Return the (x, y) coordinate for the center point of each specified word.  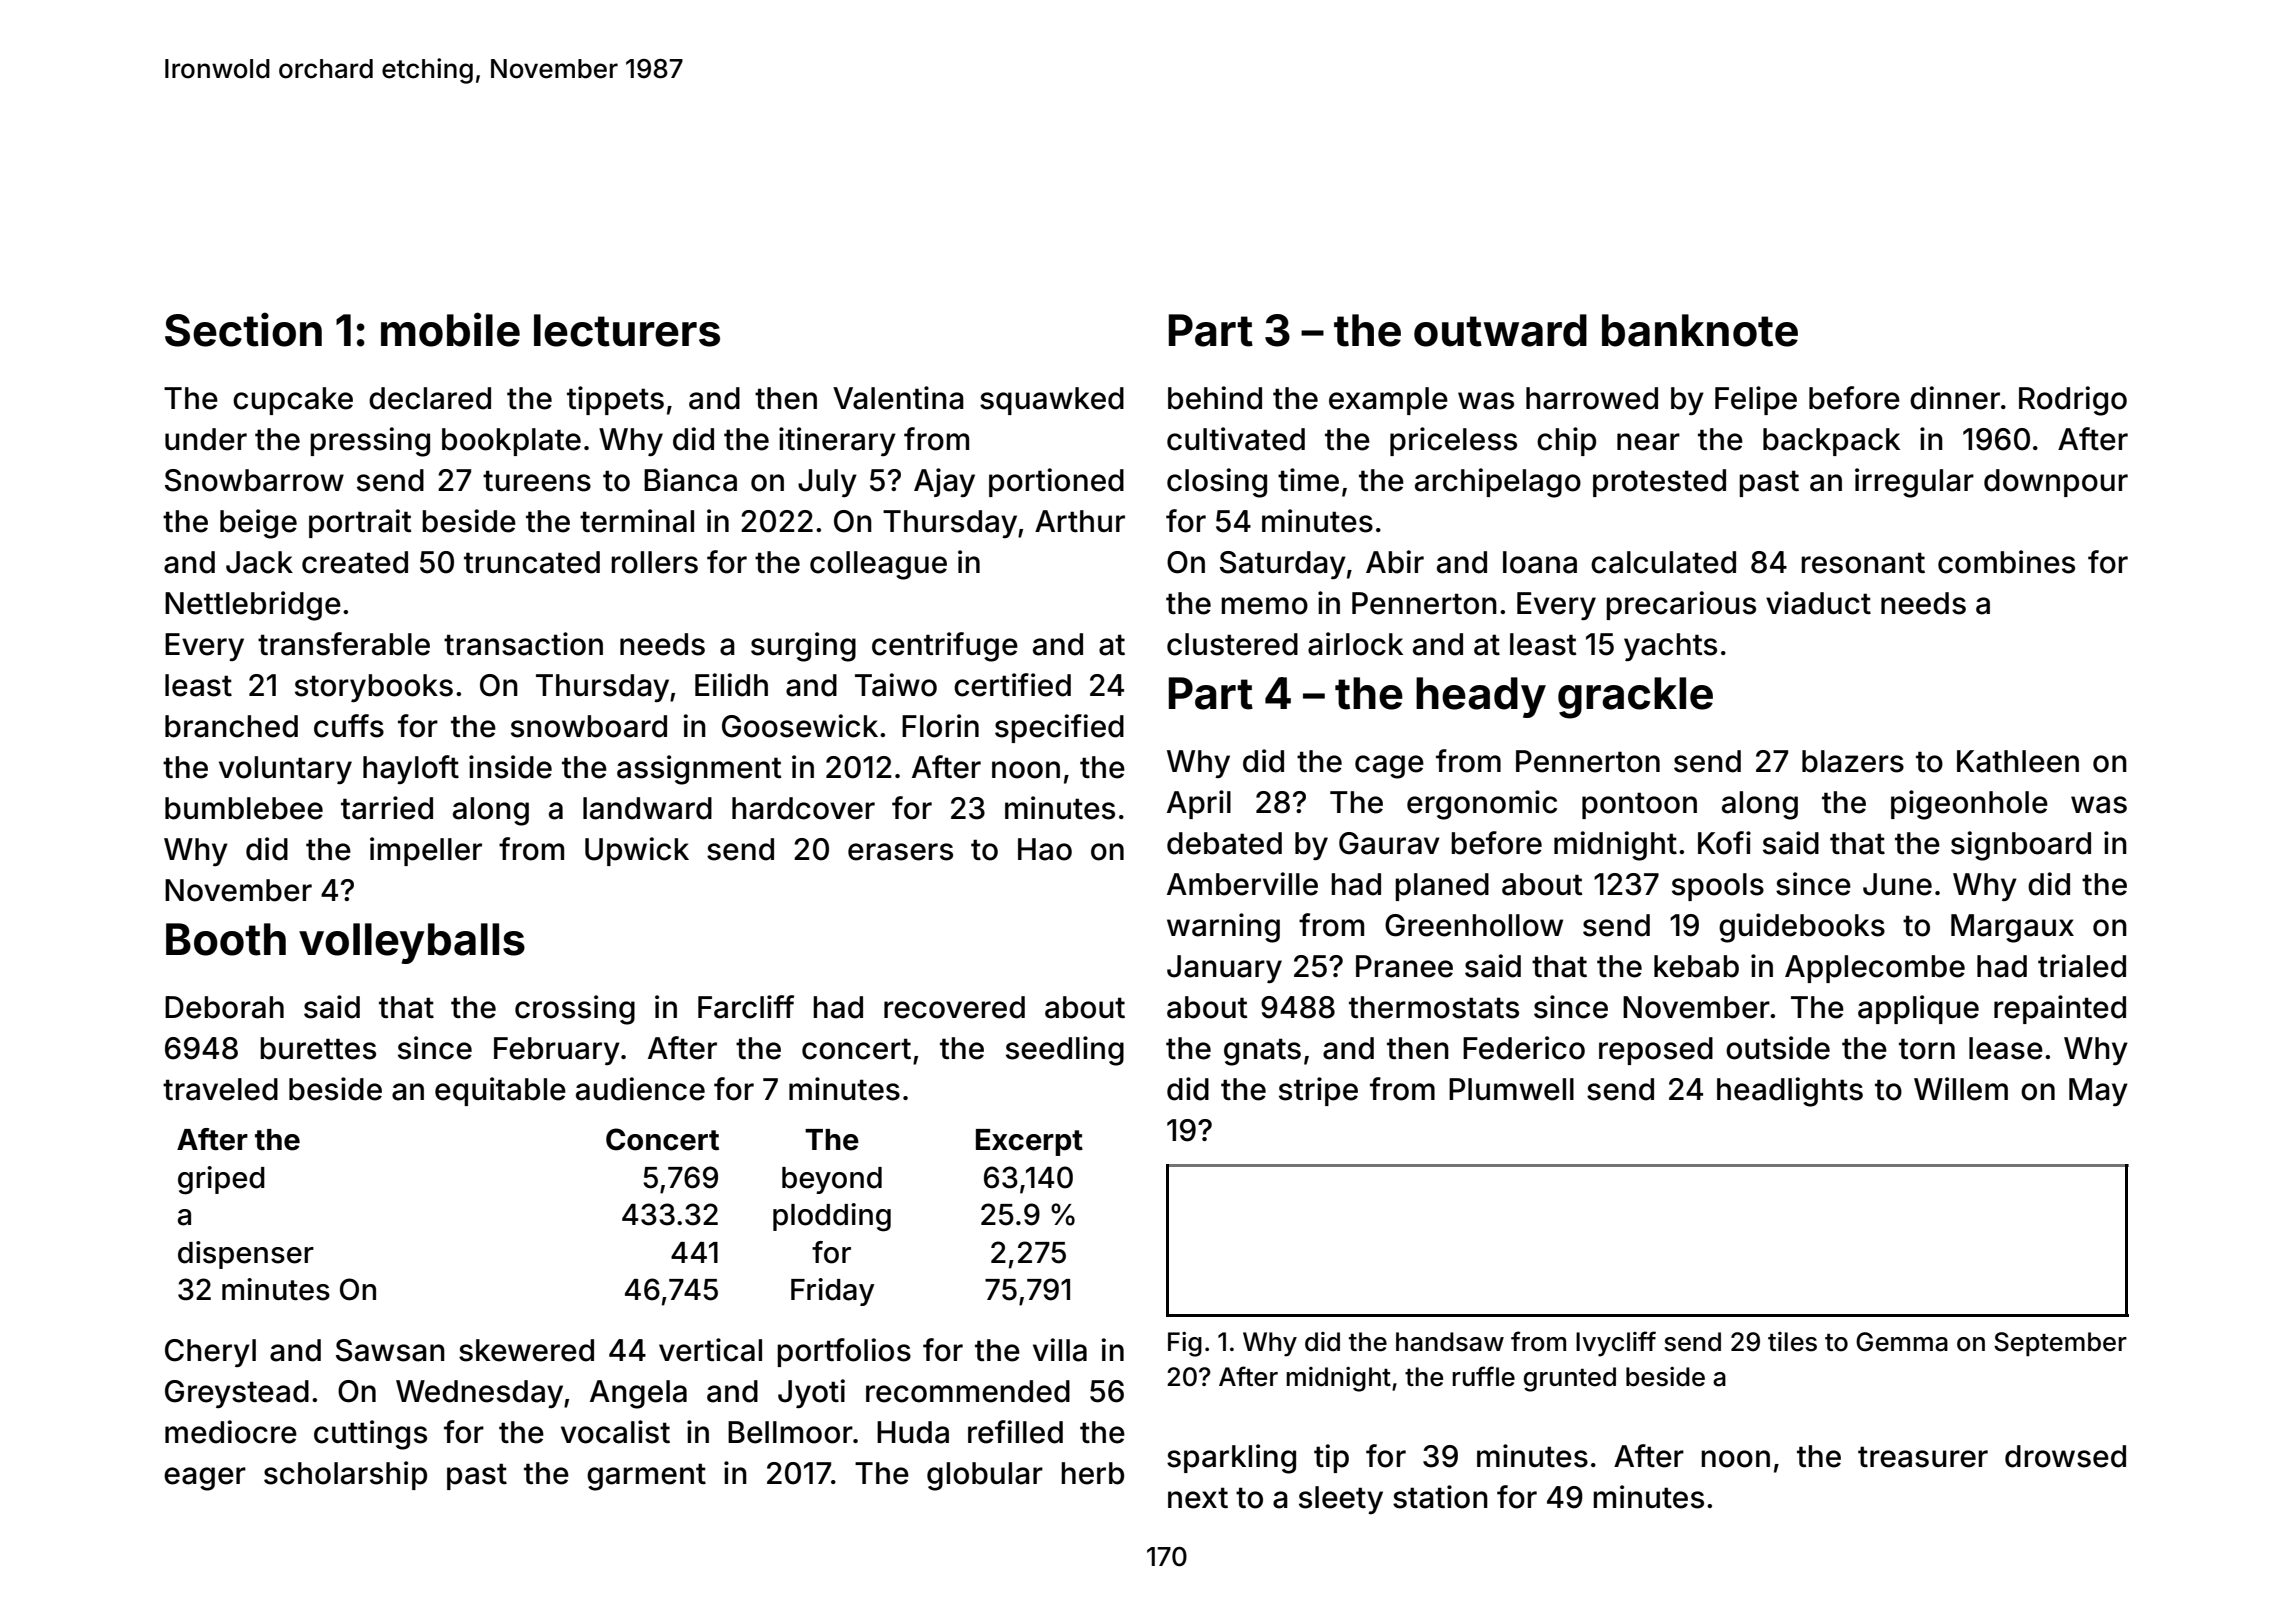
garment (646, 1477)
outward (1500, 330)
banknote (1700, 330)
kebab (1696, 966)
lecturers (627, 330)
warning (1223, 928)
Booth (226, 939)
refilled (1015, 1432)
